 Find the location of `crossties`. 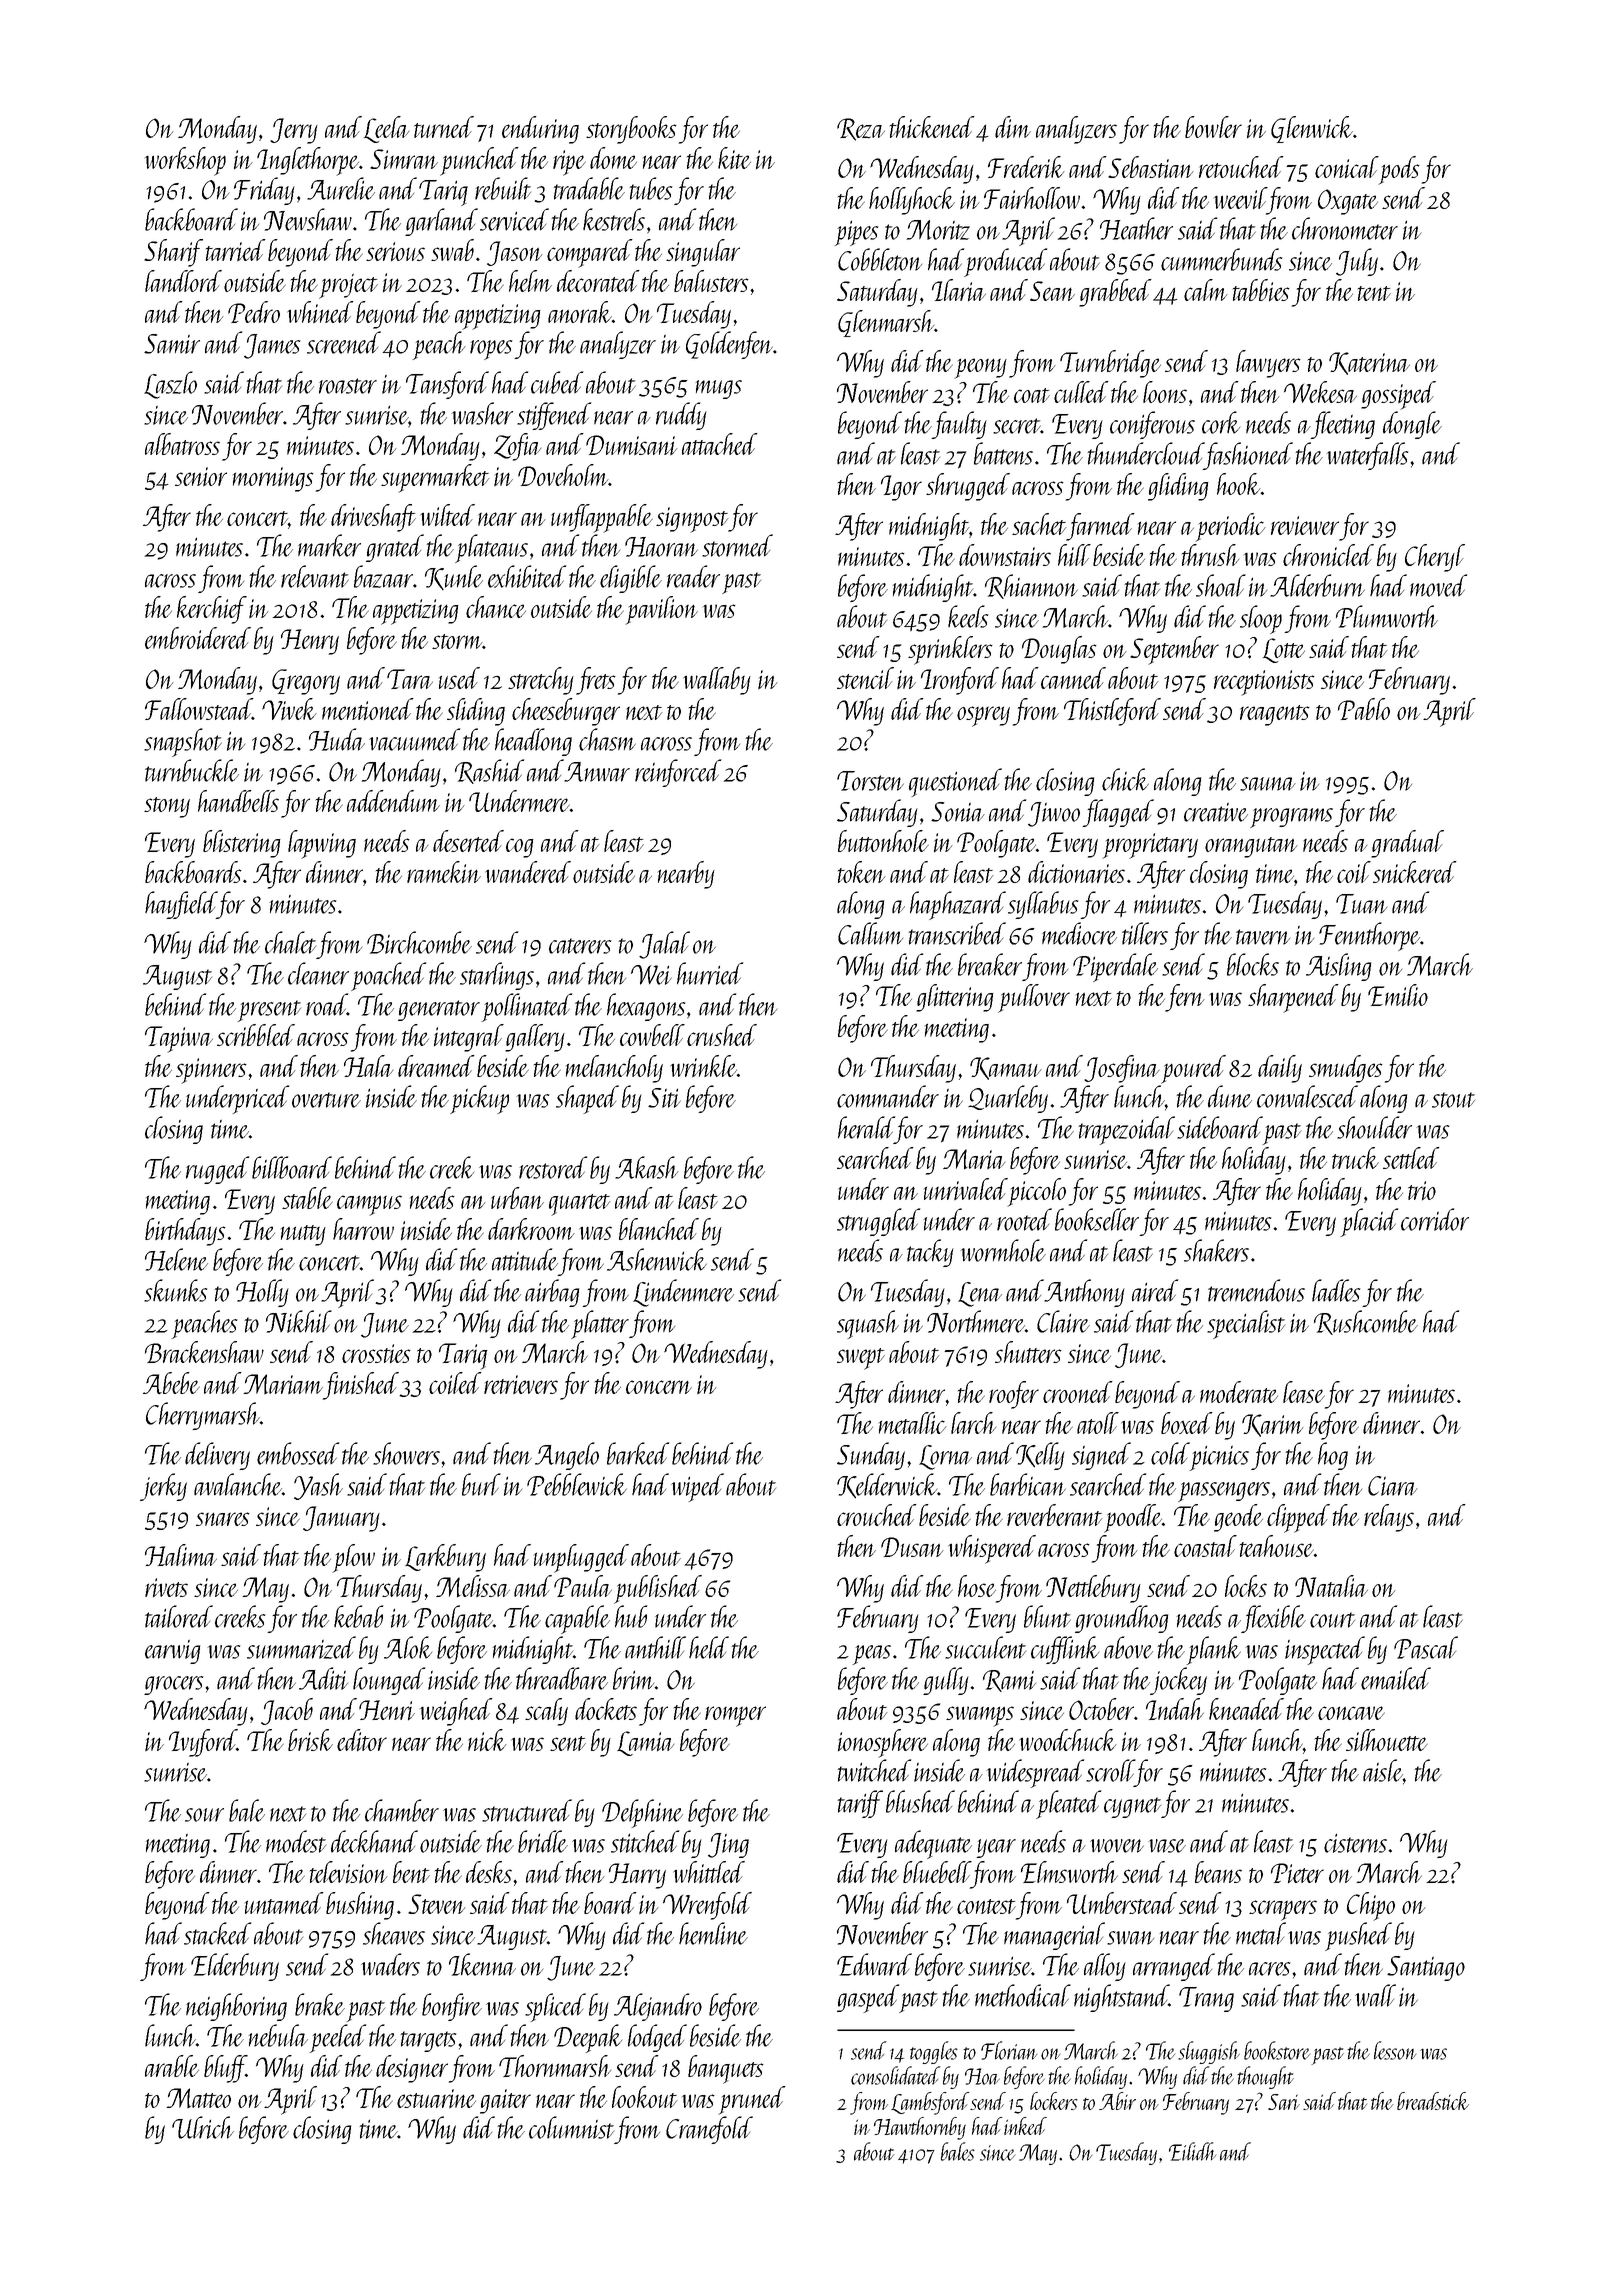

crossties is located at coordinates (376, 1353).
